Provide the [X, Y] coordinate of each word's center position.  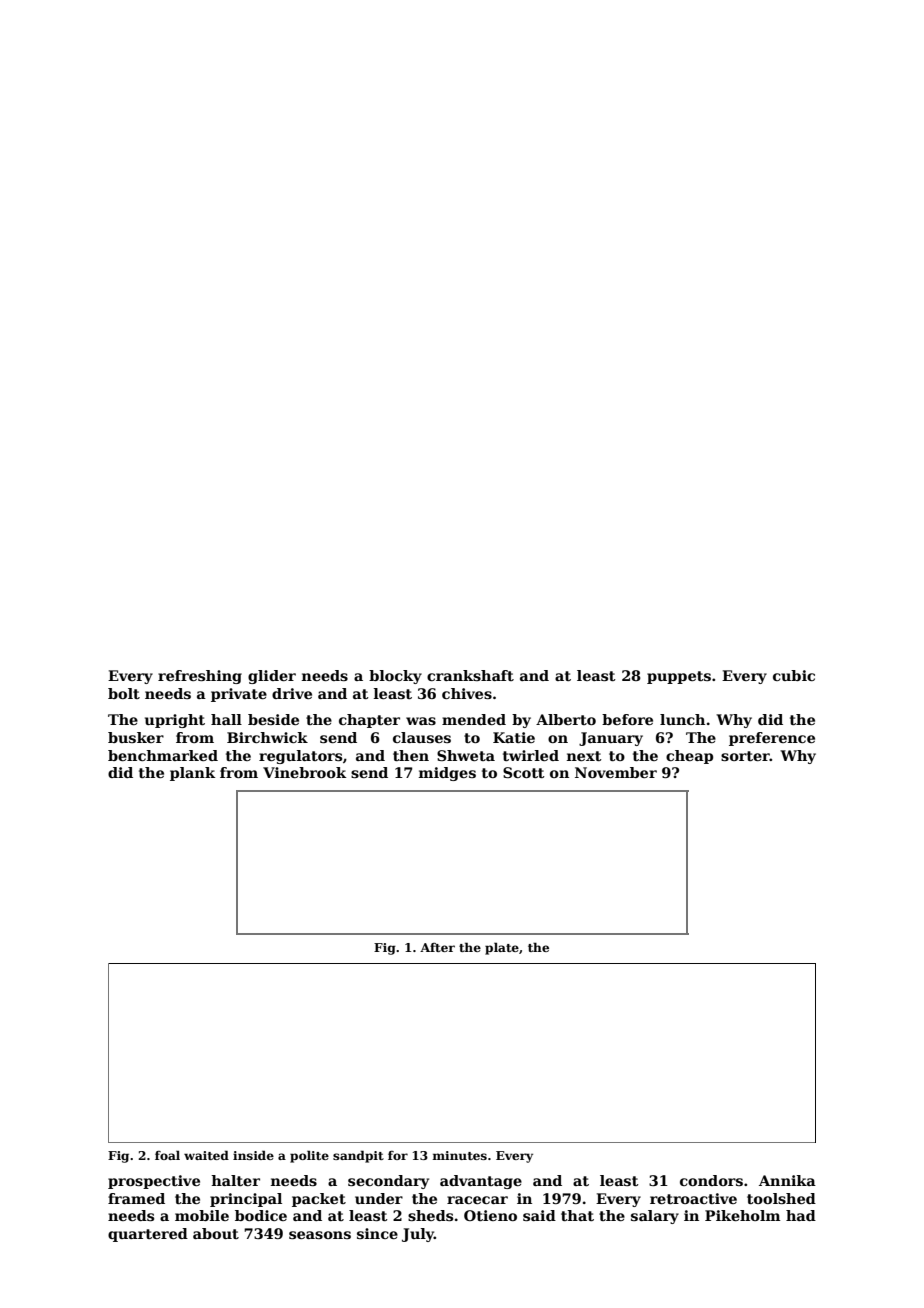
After [437, 947]
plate [502, 948]
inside [253, 1155]
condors [711, 1180]
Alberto [566, 719]
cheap [689, 757]
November [616, 772]
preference [772, 739]
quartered [148, 1235]
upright [175, 721]
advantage [481, 1182]
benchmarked [163, 755]
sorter [745, 756]
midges [447, 774]
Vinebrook [304, 772]
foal [167, 1155]
